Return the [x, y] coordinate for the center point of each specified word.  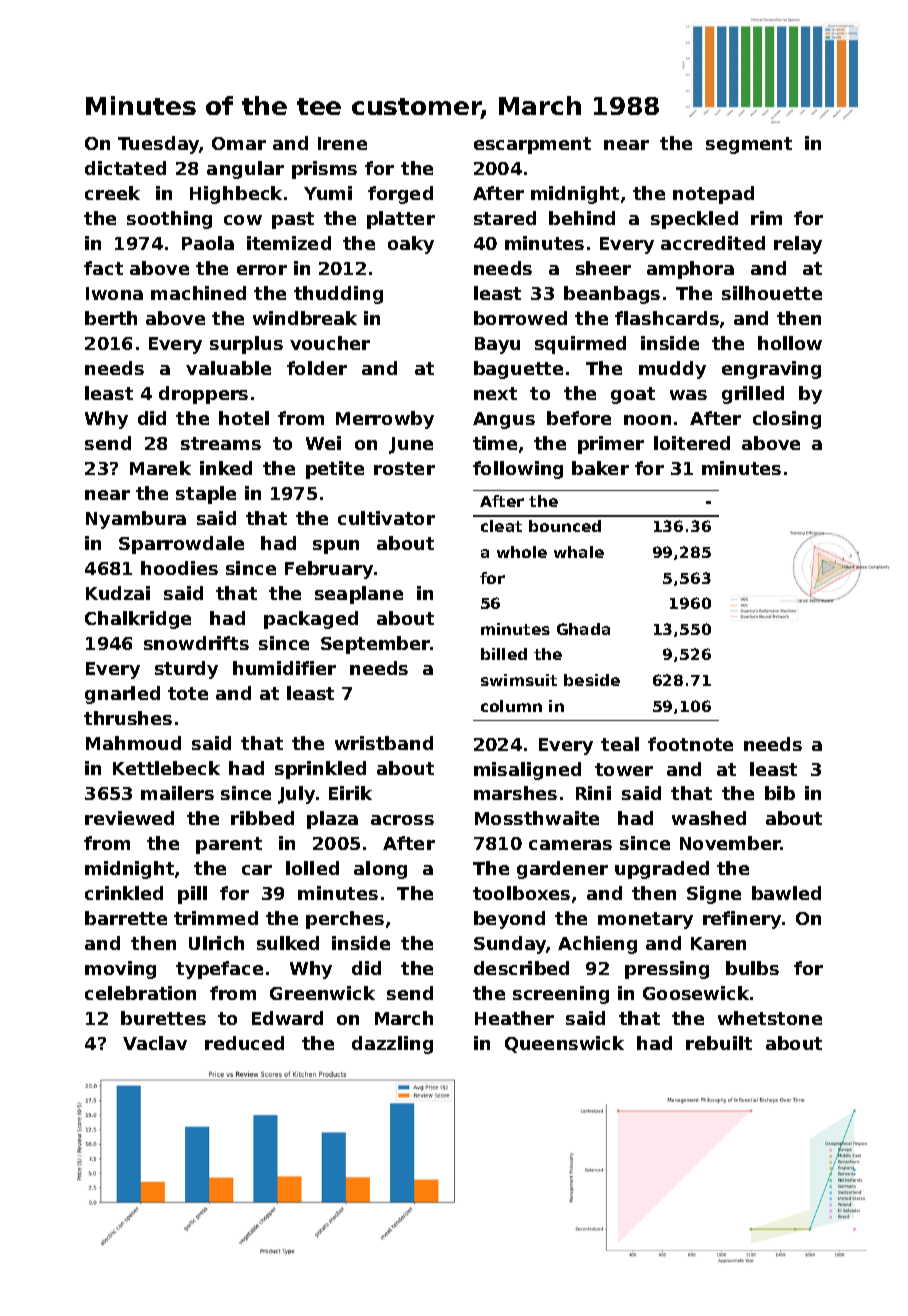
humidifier [284, 668]
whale [579, 552]
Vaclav [155, 1043]
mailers [177, 793]
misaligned [527, 771]
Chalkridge [138, 620]
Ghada [583, 629]
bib [780, 793]
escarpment [532, 145]
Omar [239, 143]
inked [226, 468]
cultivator [386, 518]
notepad [713, 195]
